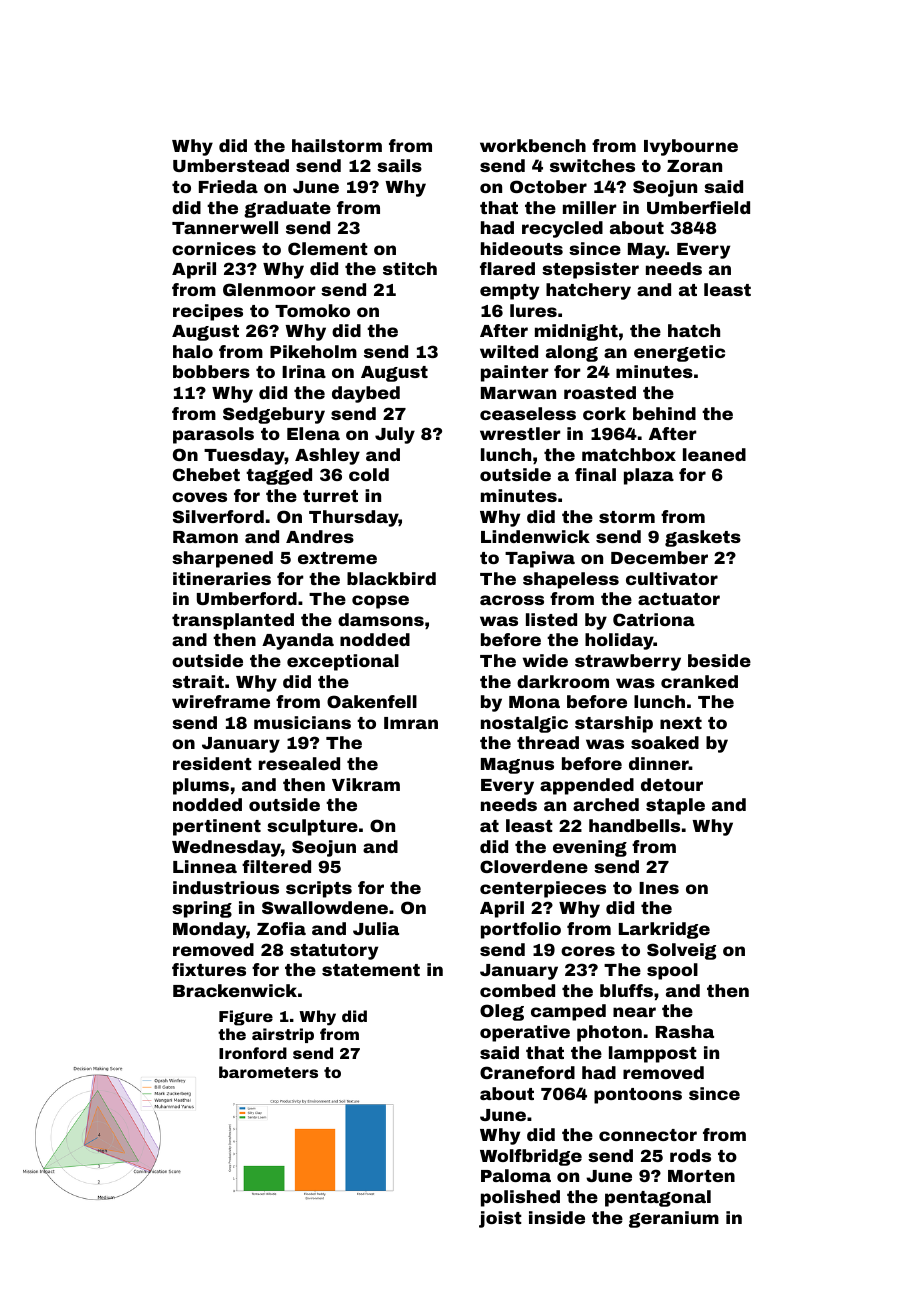 The image size is (924, 1311). What do you see at coordinates (500, 1219) in the screenshot?
I see `joist` at bounding box center [500, 1219].
